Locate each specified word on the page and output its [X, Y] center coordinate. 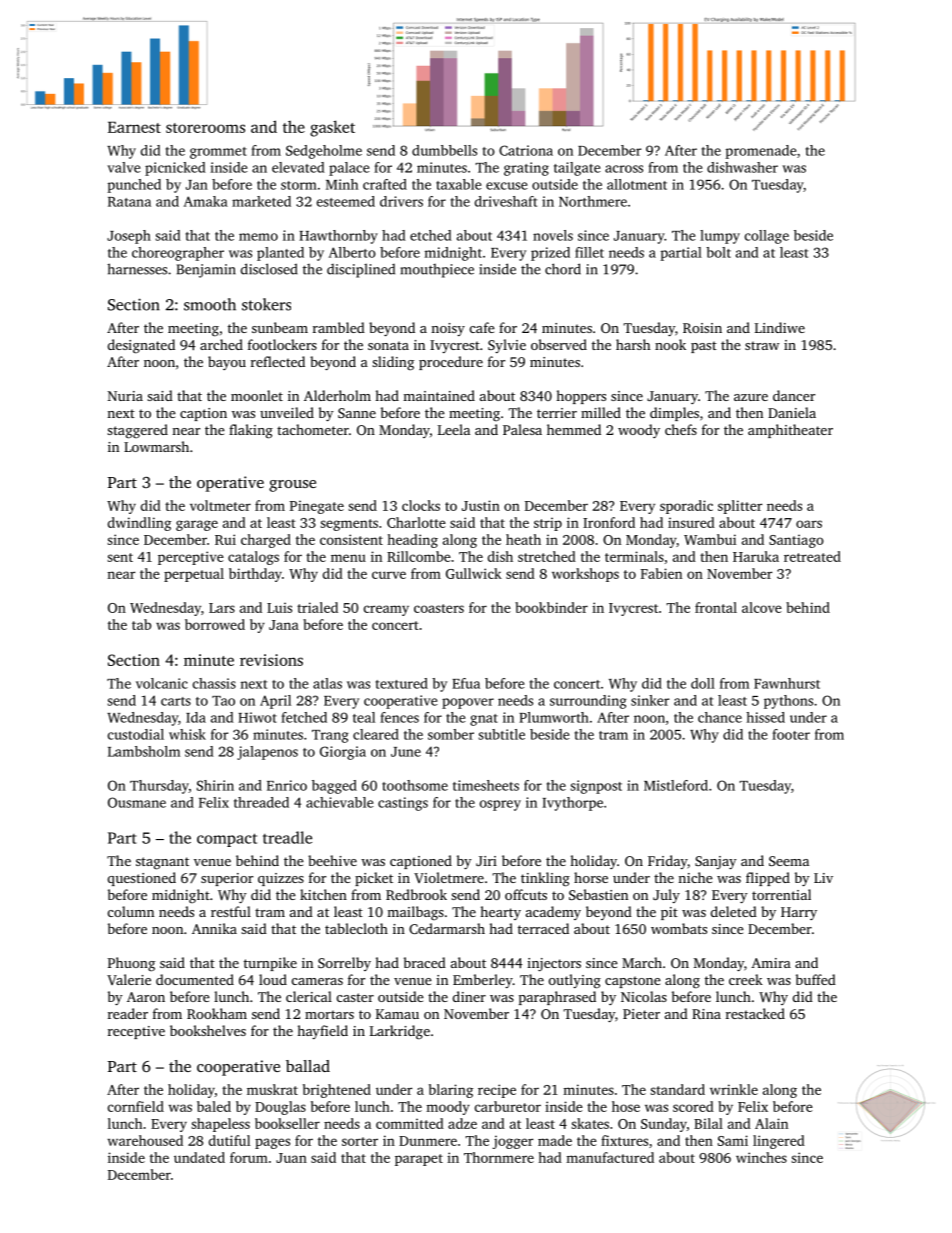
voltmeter [220, 505]
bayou [227, 363]
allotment [637, 184]
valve [124, 167]
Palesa [522, 429]
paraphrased [557, 998]
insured [691, 522]
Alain [771, 1123]
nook [670, 344]
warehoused [145, 1140]
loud [273, 979]
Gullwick [474, 573]
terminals [634, 556]
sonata [388, 345]
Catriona [526, 150]
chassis [214, 683]
